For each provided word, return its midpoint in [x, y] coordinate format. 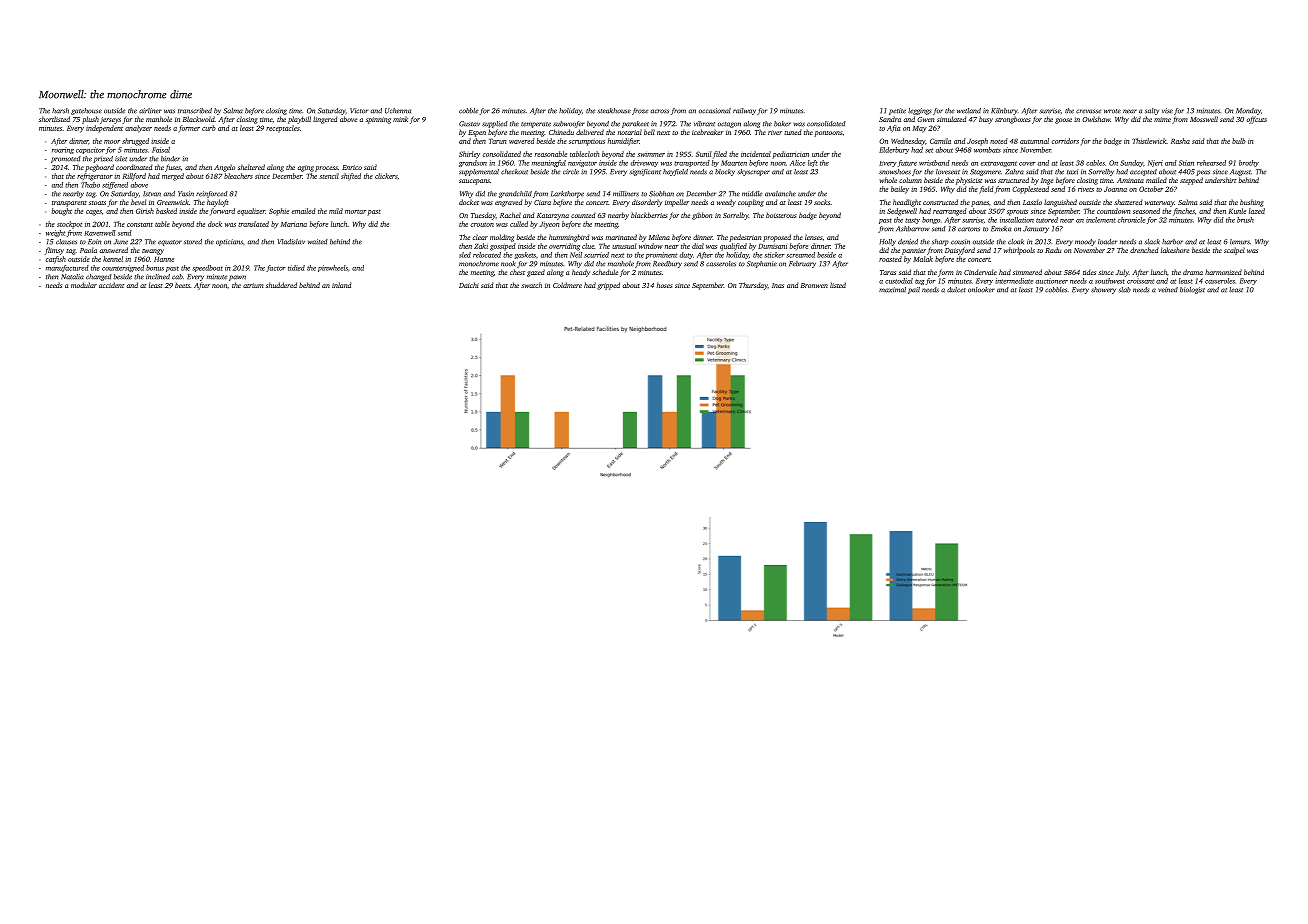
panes [980, 204]
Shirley [469, 155]
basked [166, 211]
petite [897, 111]
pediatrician [791, 155]
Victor [359, 111]
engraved [509, 203]
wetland [969, 111]
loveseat [948, 172]
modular [84, 285]
